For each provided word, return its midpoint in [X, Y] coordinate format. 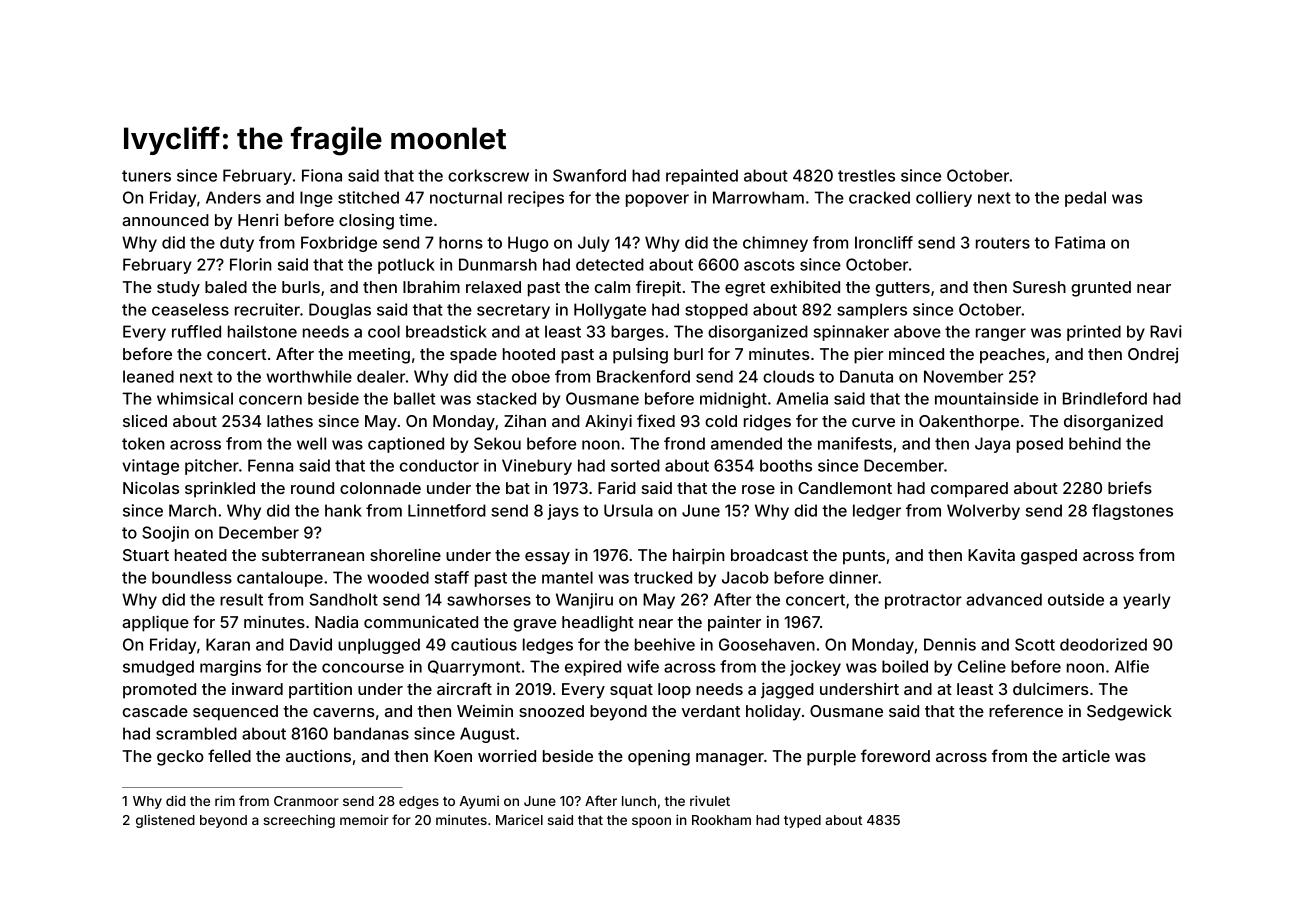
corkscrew [488, 175]
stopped [716, 311]
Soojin [165, 534]
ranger [1001, 334]
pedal [1085, 199]
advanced [1004, 599]
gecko [180, 758]
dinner [853, 577]
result [241, 599]
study [178, 289]
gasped [1049, 557]
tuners [146, 176]
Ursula [628, 510]
